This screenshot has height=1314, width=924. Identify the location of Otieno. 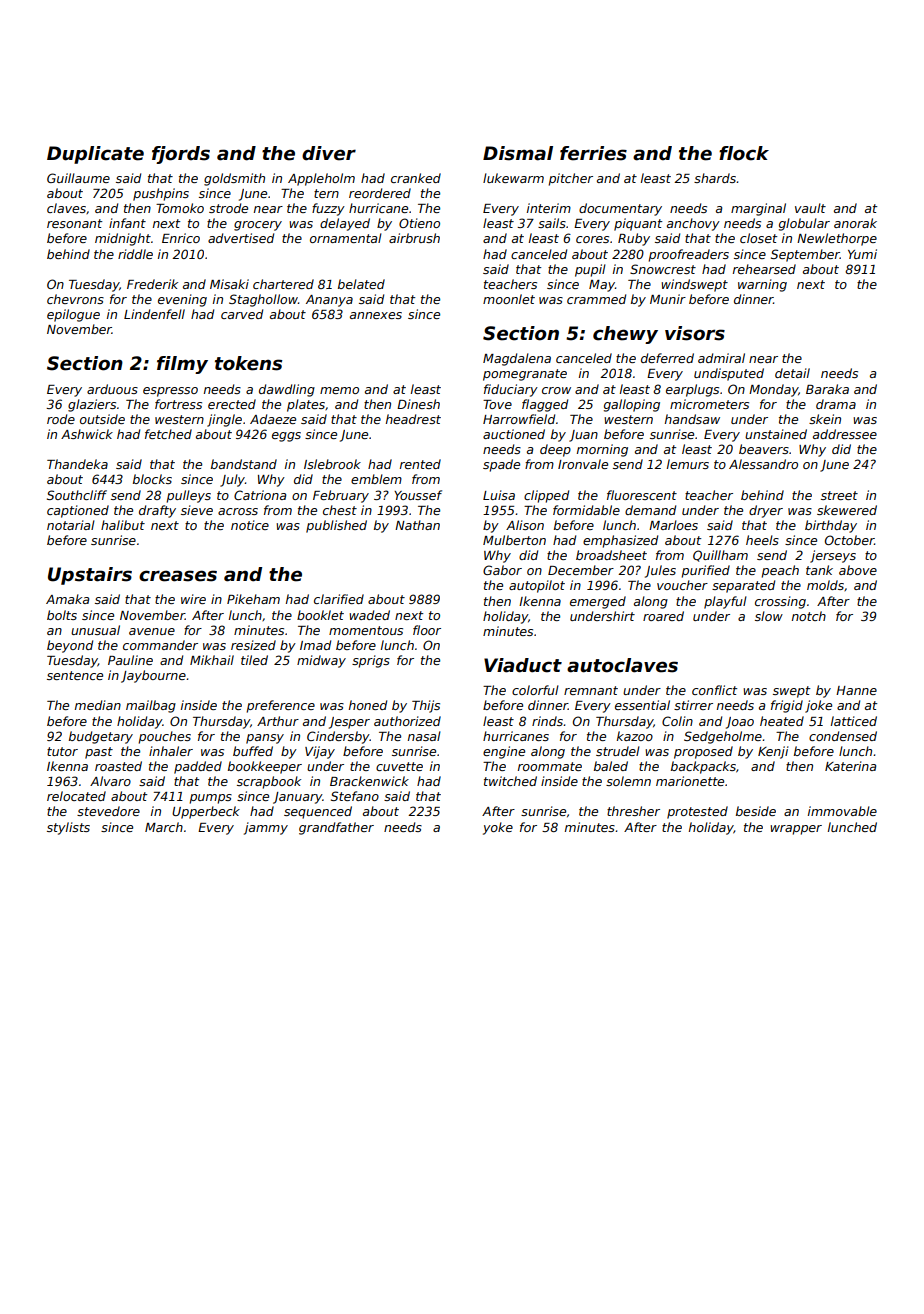
(419, 223).
